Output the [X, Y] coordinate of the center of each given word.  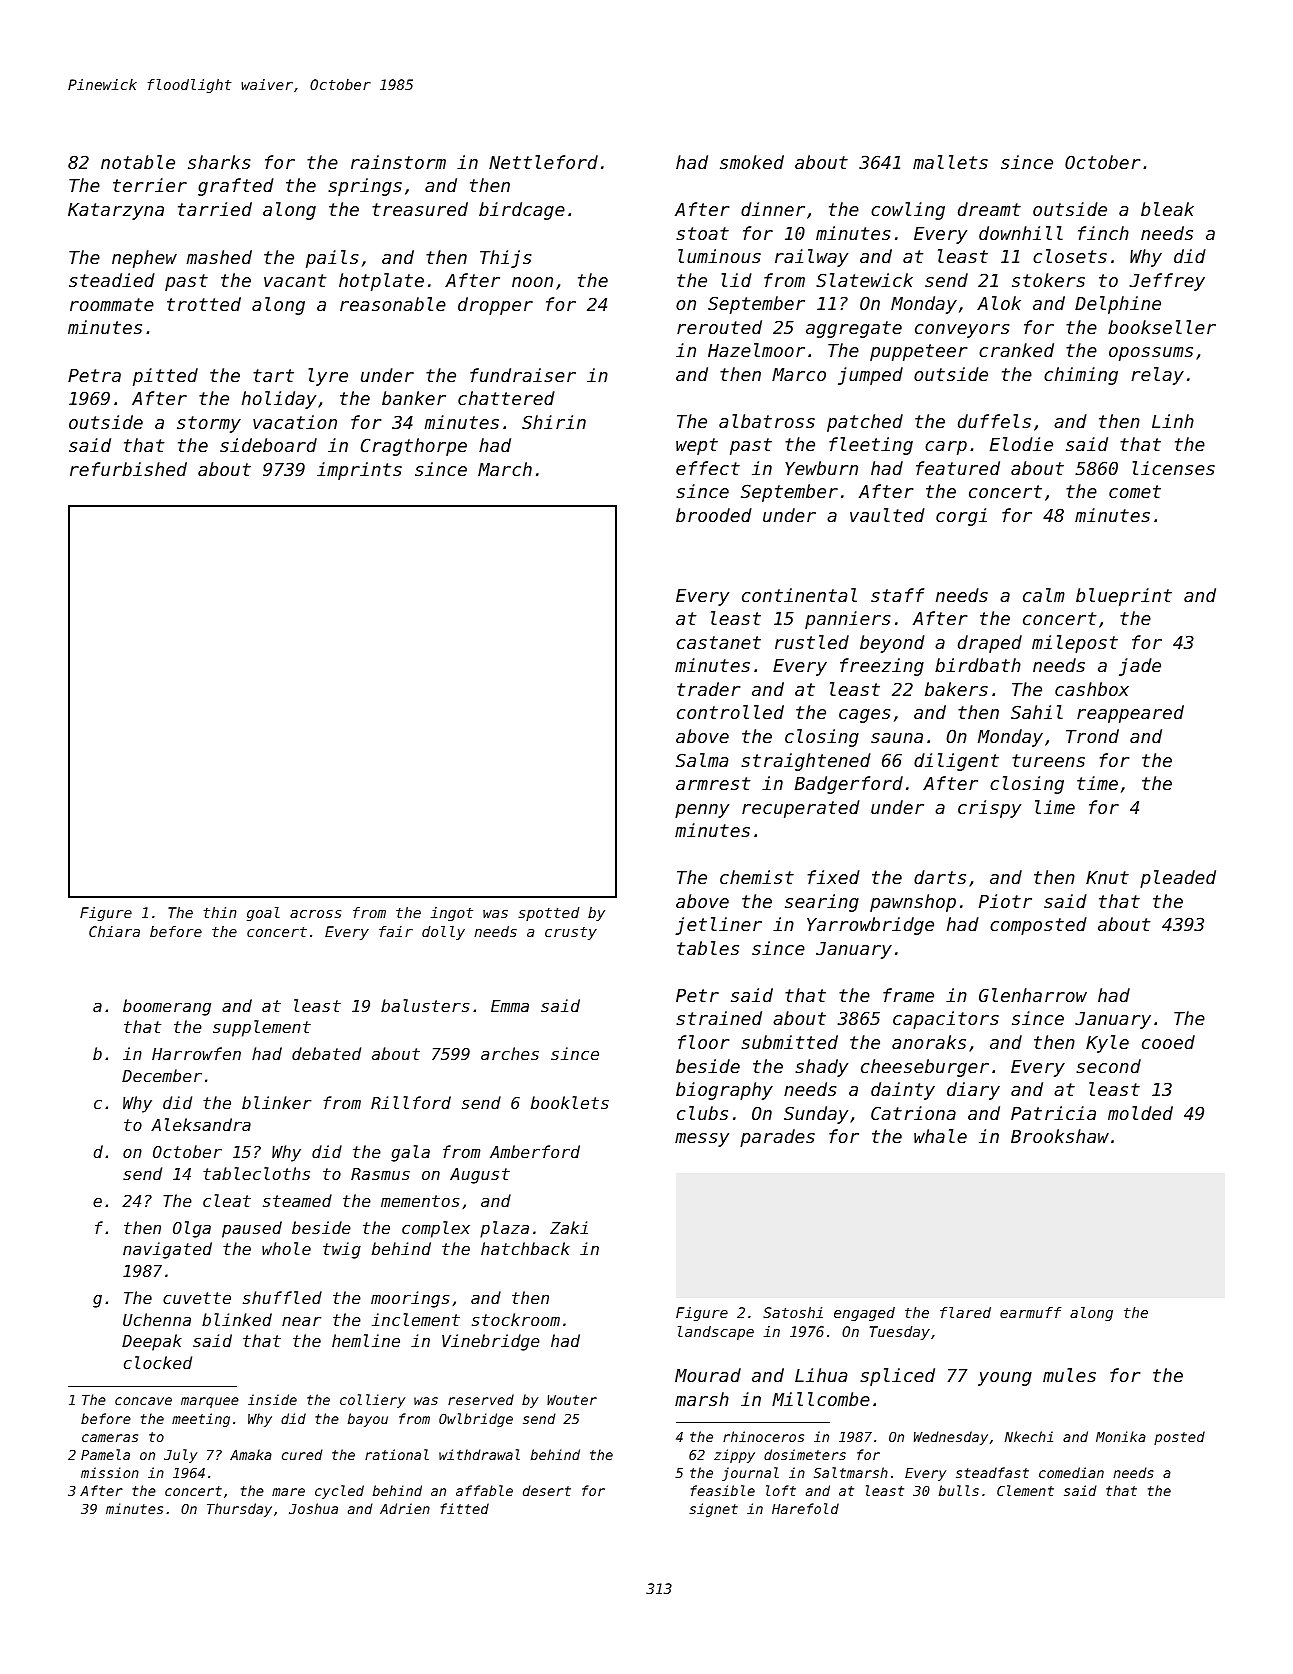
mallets [950, 162]
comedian [1071, 1472]
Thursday [239, 1510]
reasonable [393, 304]
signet [713, 1510]
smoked [752, 162]
